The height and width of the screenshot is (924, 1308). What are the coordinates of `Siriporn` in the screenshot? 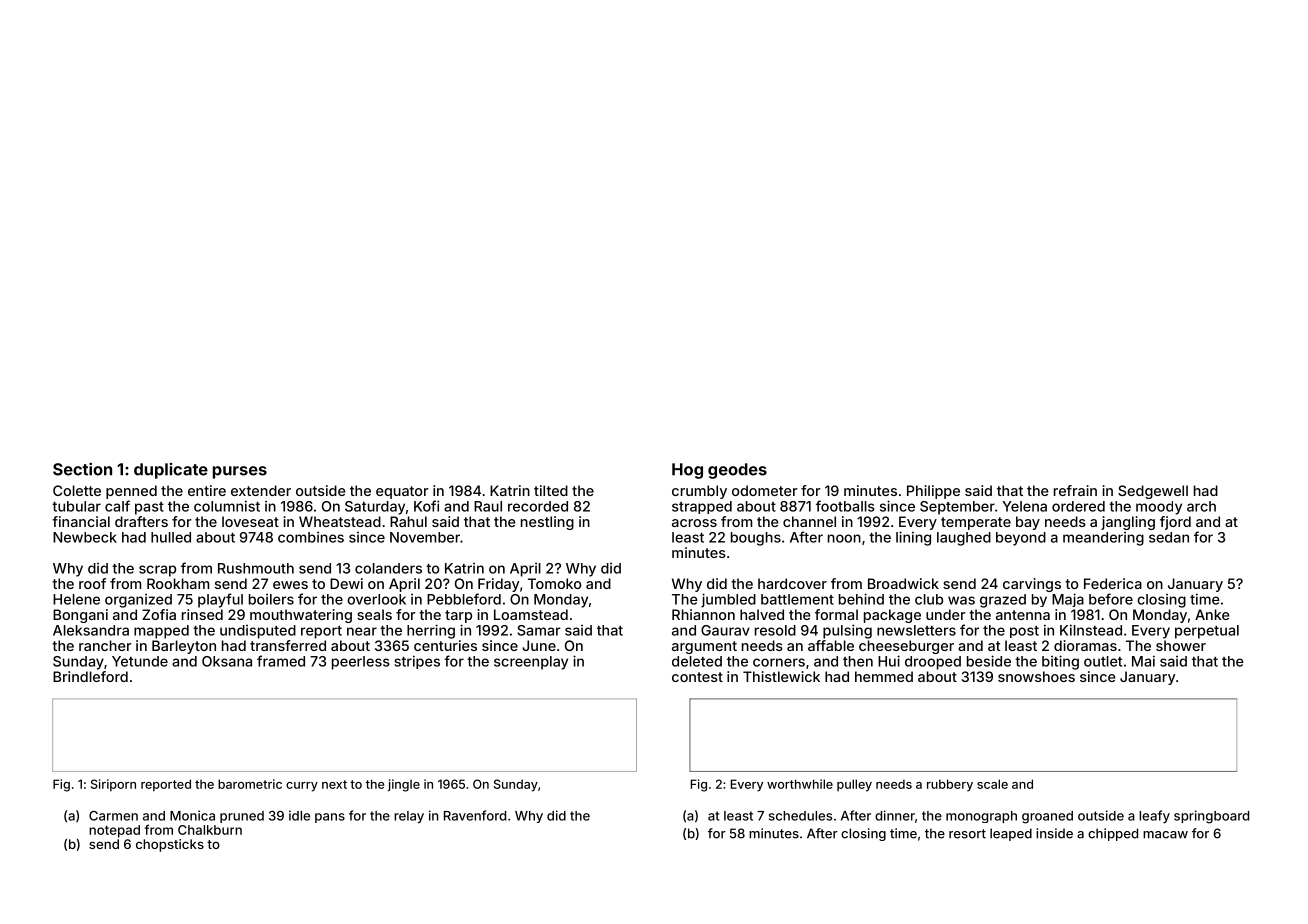 It's located at (113, 785).
